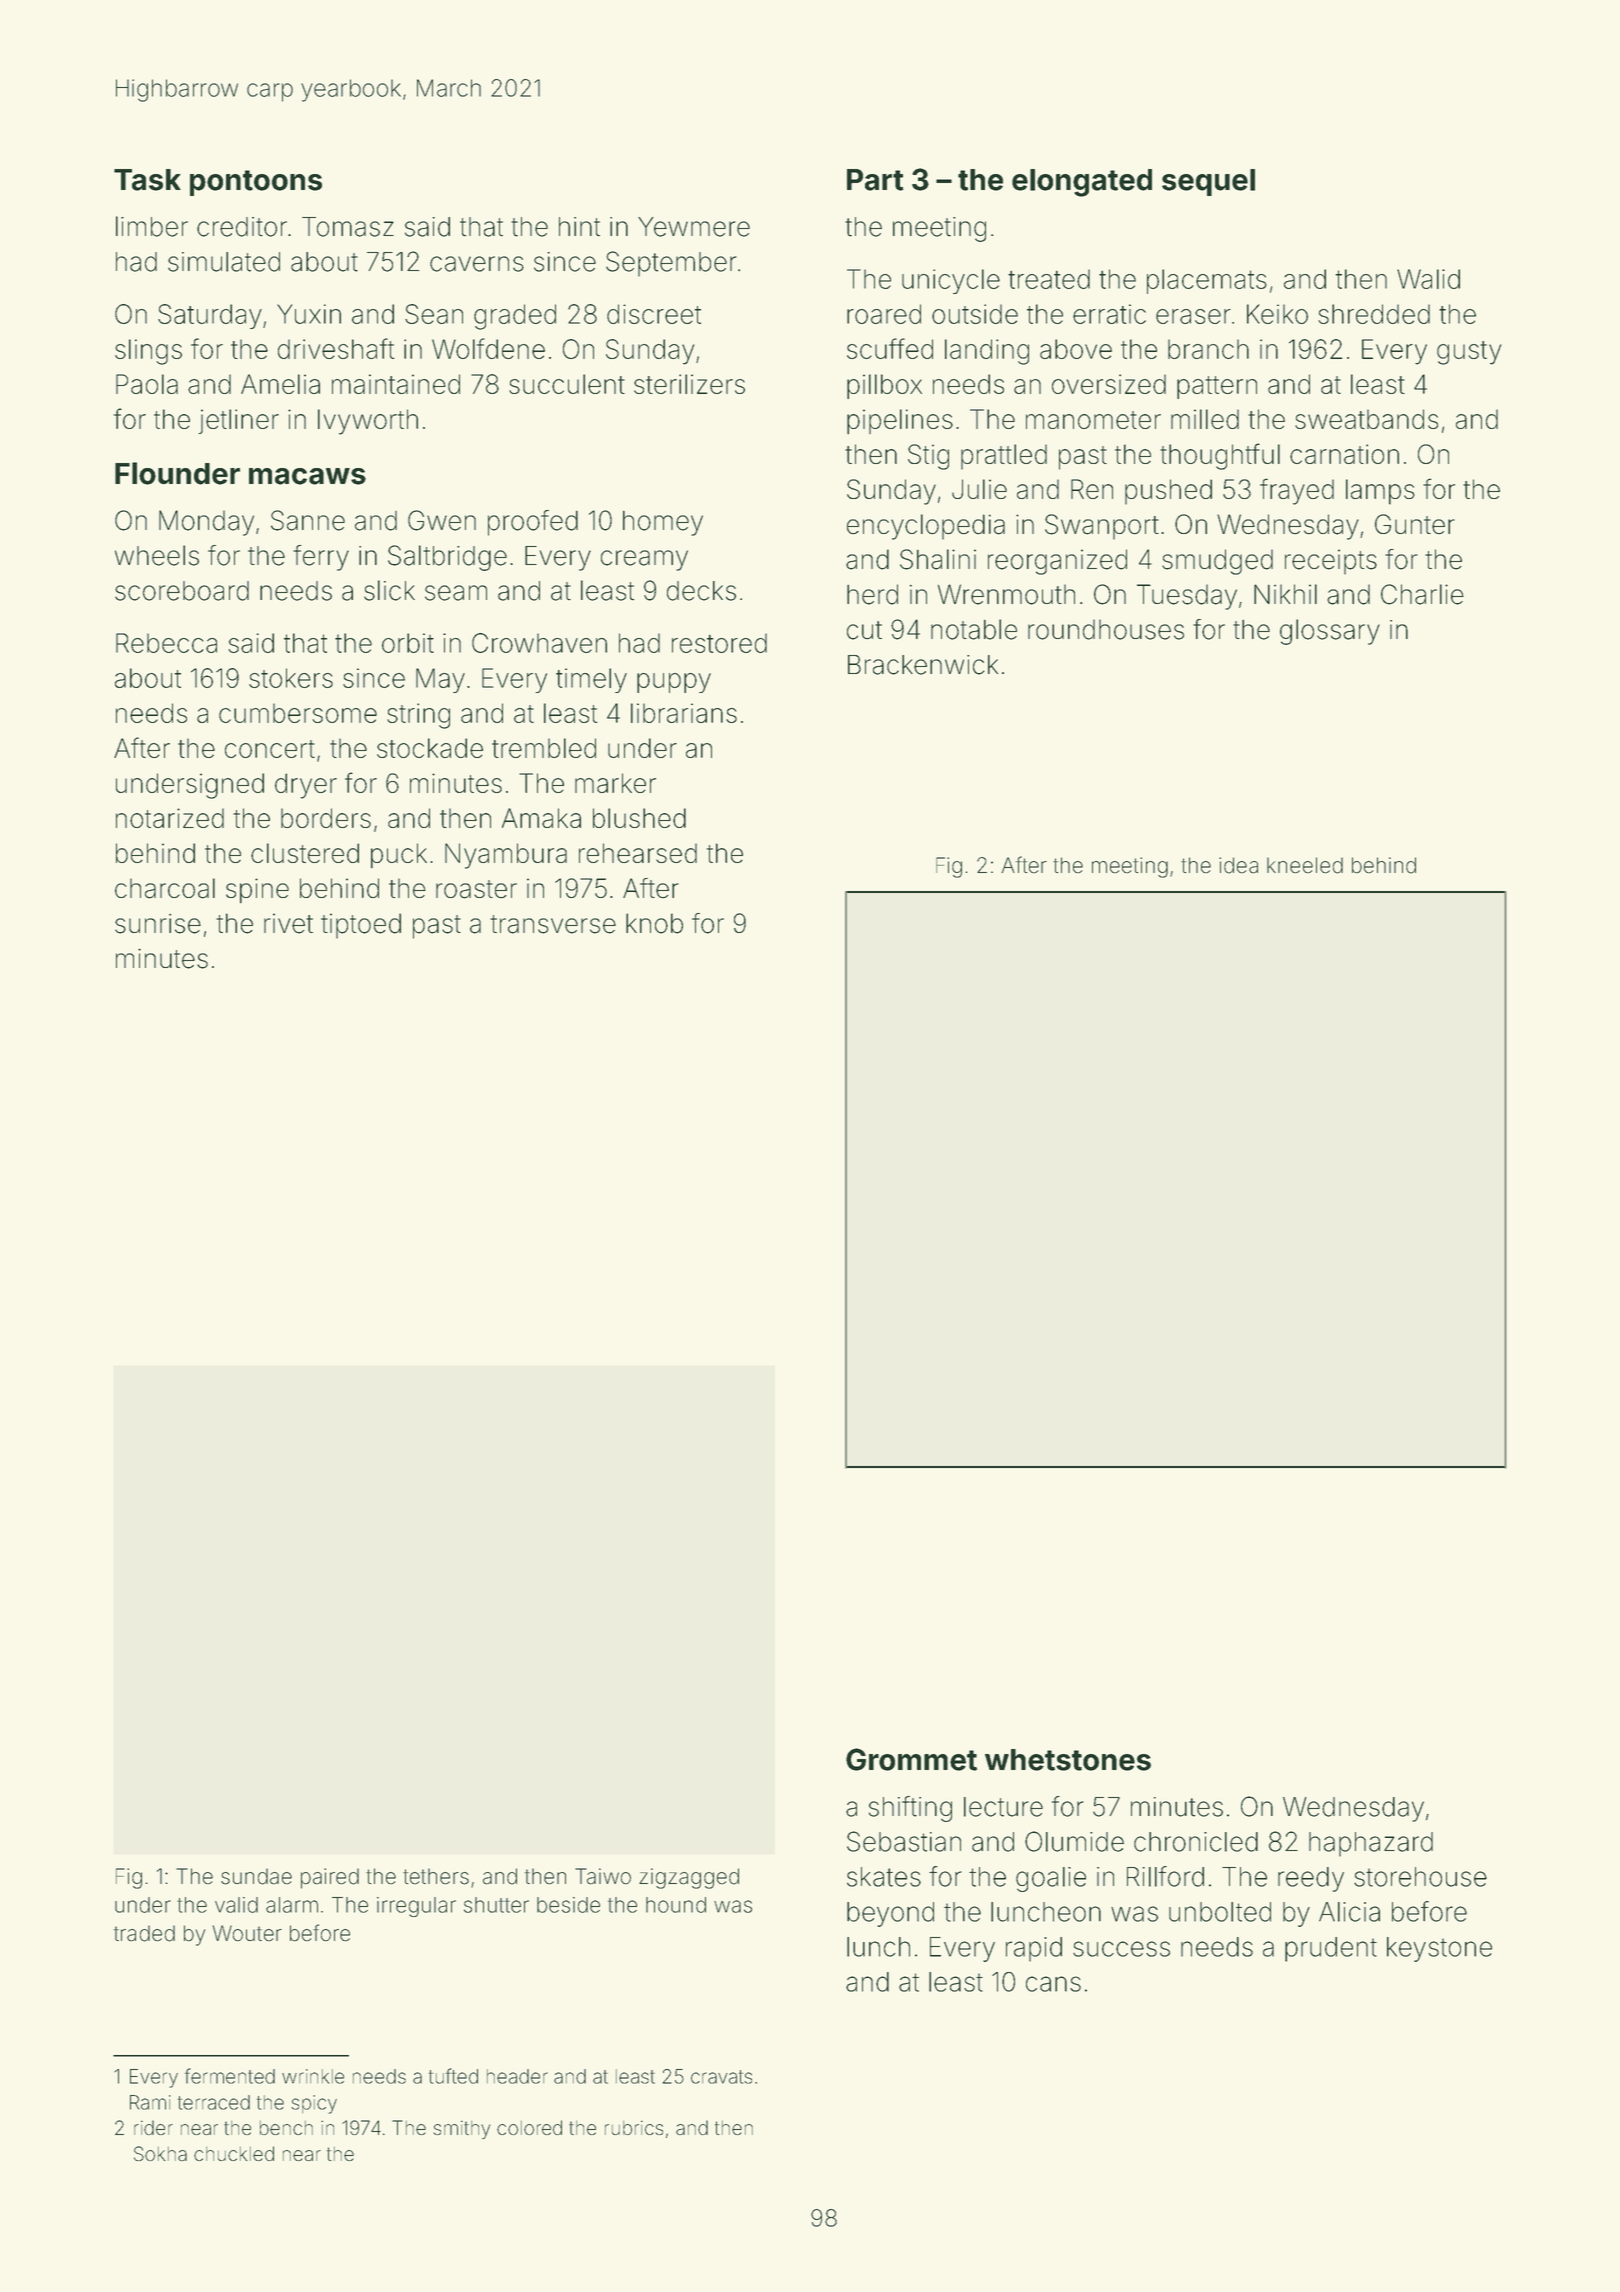 Image resolution: width=1620 pixels, height=2292 pixels. What do you see at coordinates (694, 227) in the page?
I see `Yewmere` at bounding box center [694, 227].
